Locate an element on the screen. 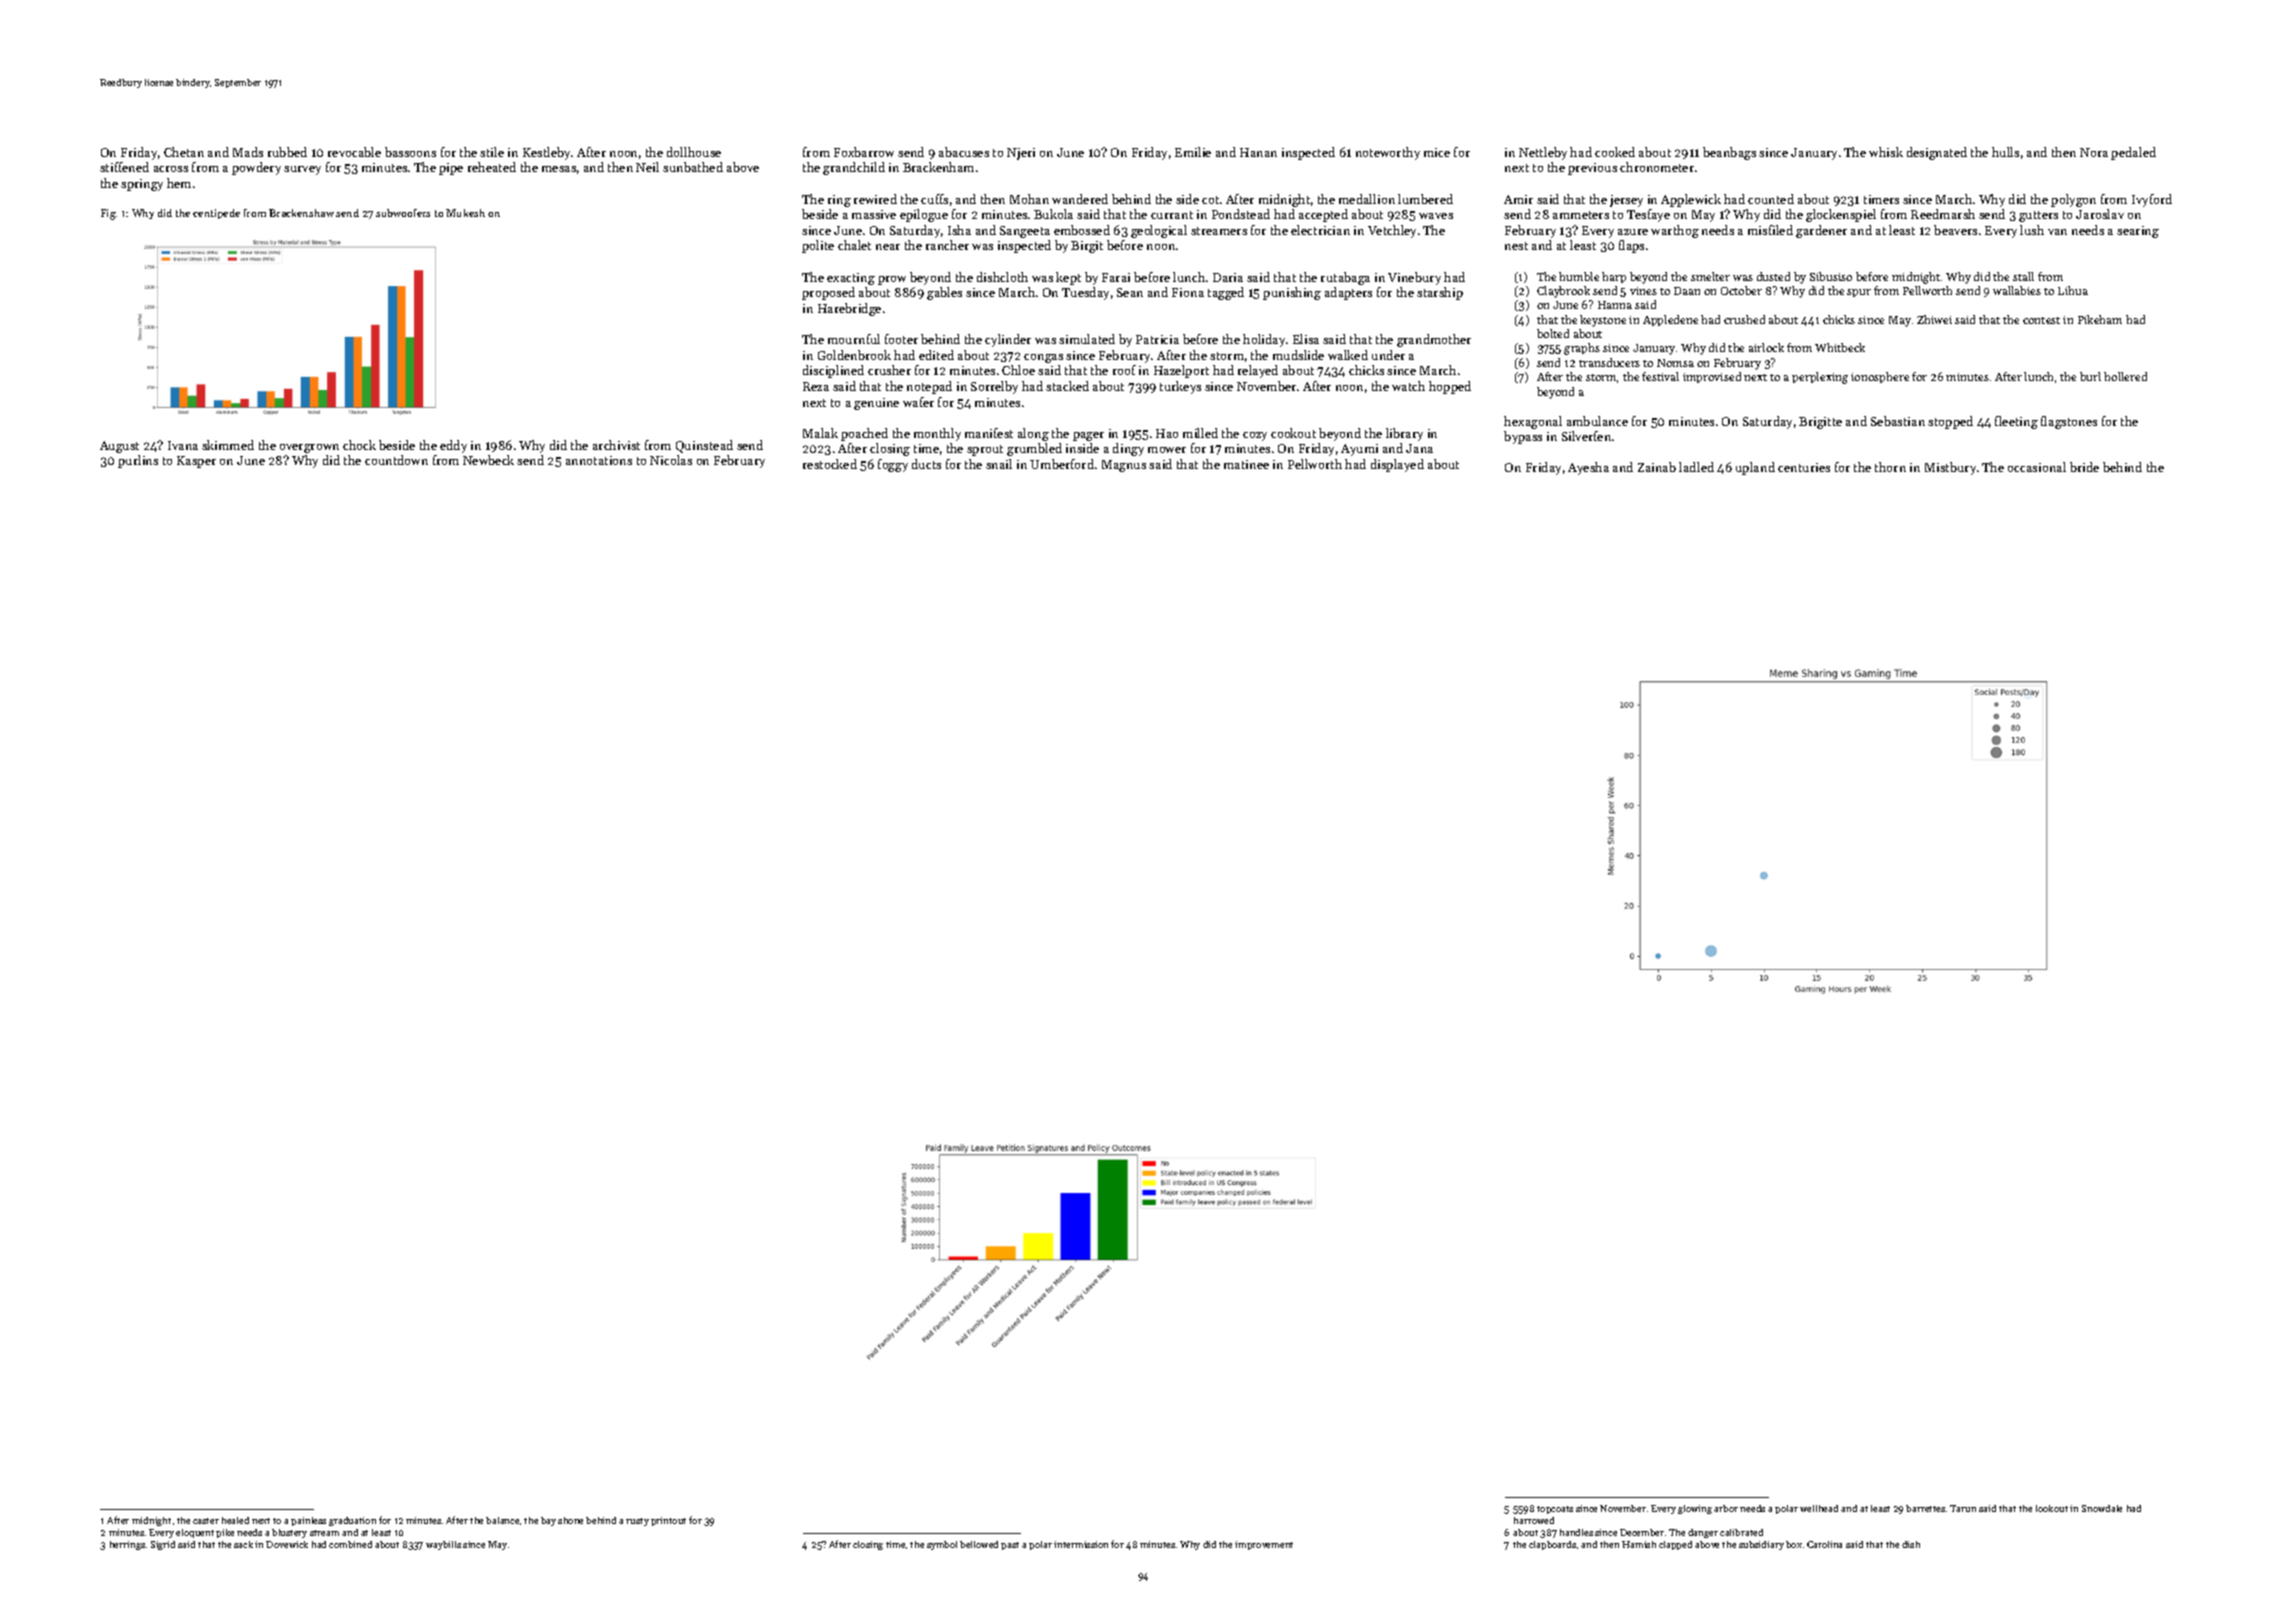 The image size is (2276, 1610). arbor is located at coordinates (1726, 1508).
